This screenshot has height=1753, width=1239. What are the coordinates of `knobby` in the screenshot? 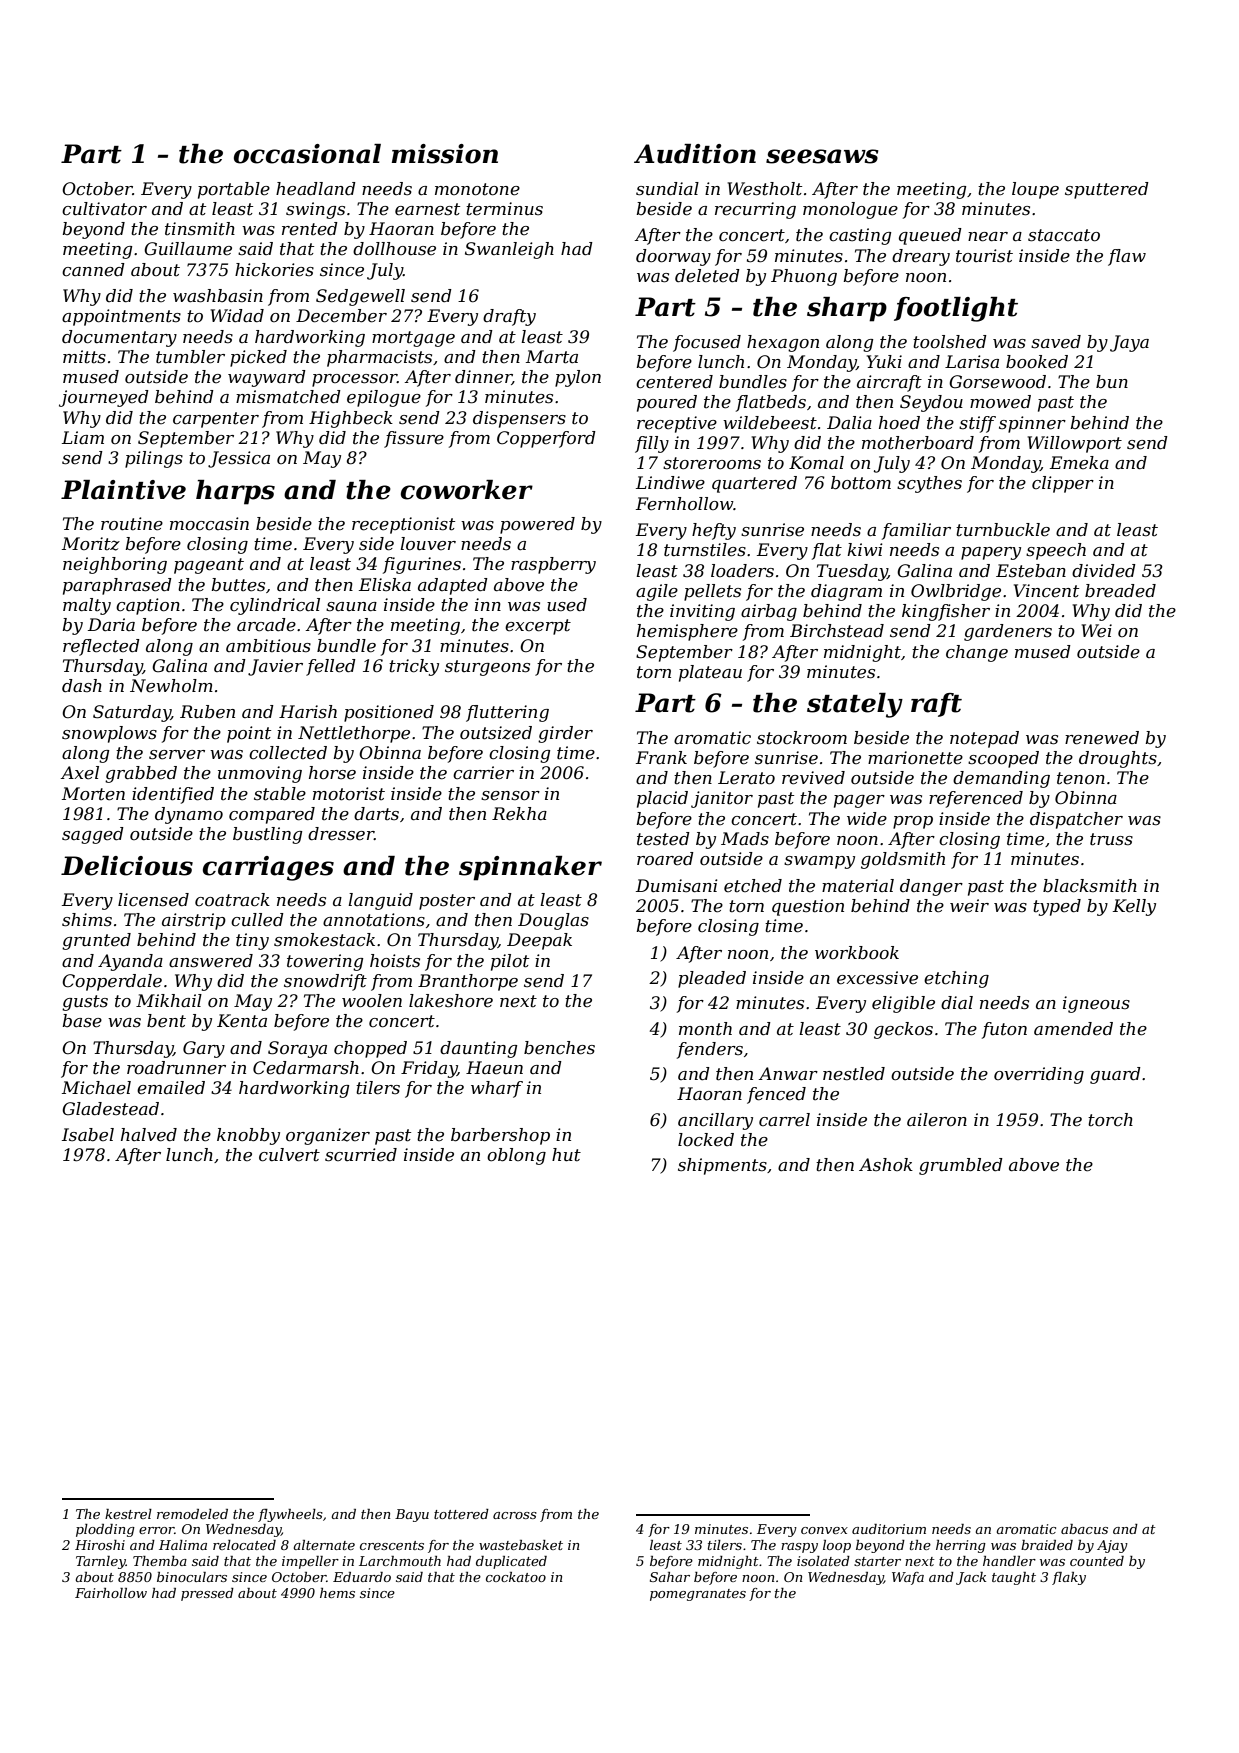 It's located at (248, 1136).
